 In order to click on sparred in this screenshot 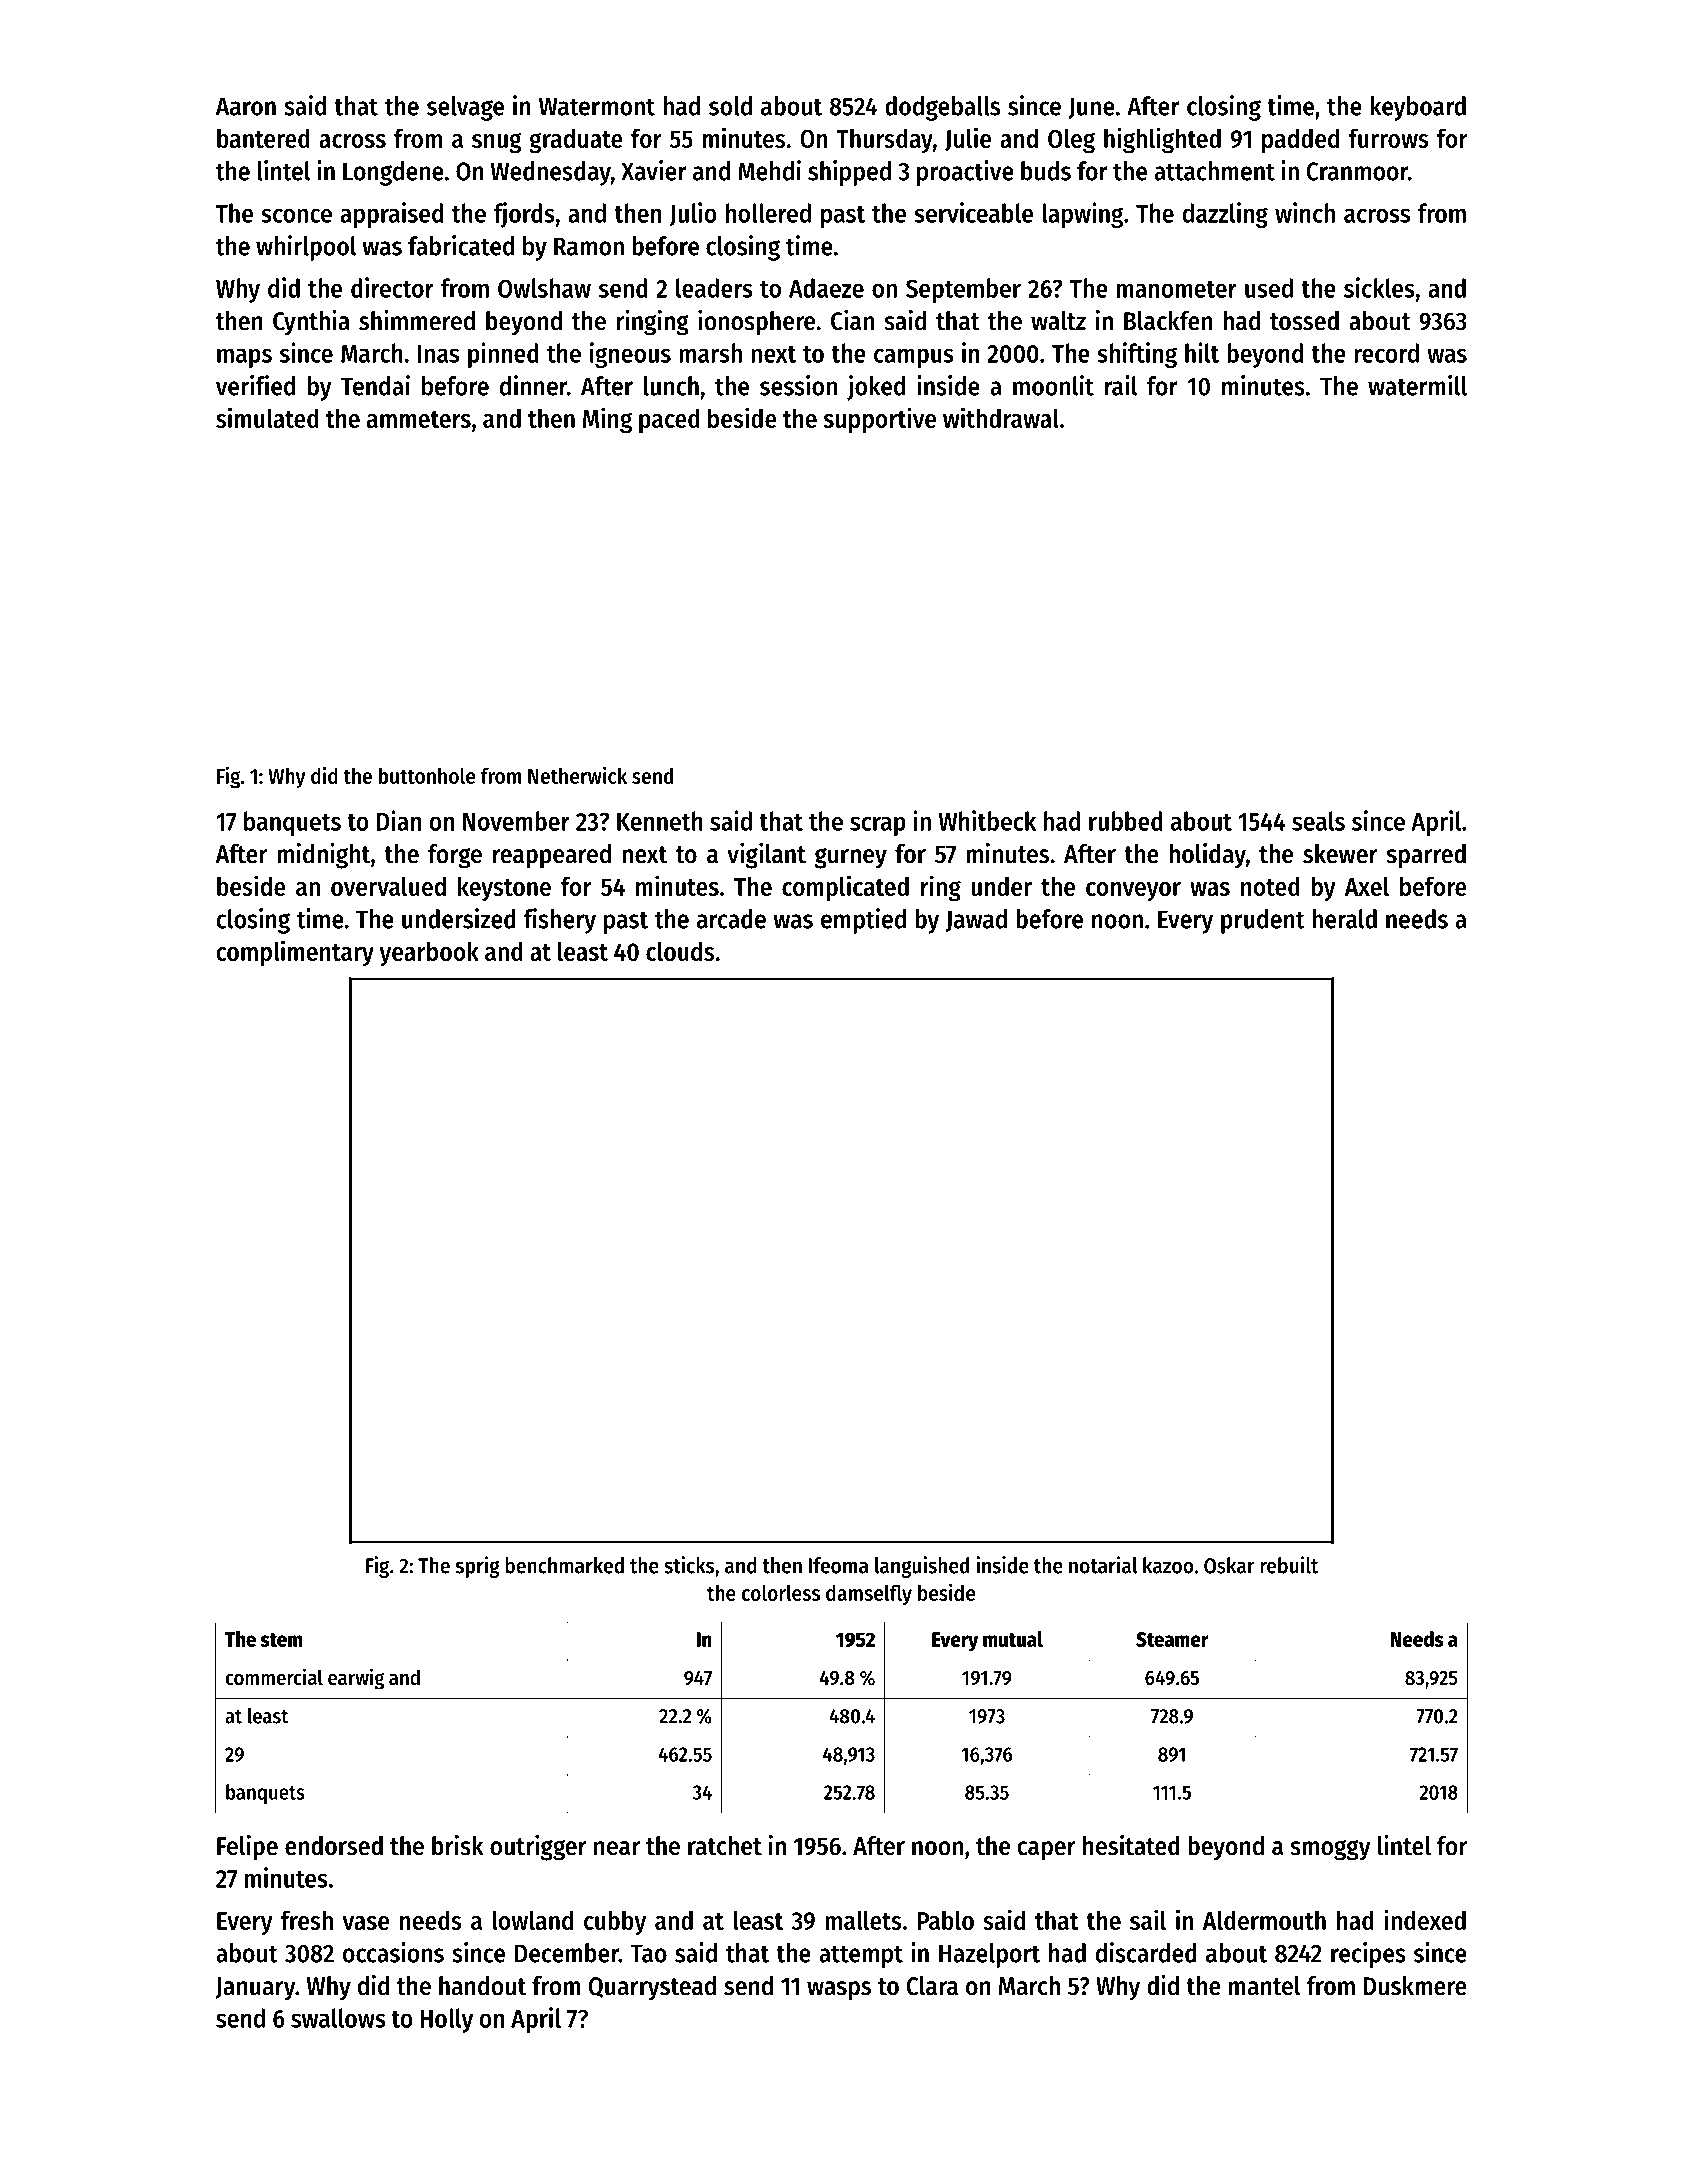, I will do `click(1426, 856)`.
